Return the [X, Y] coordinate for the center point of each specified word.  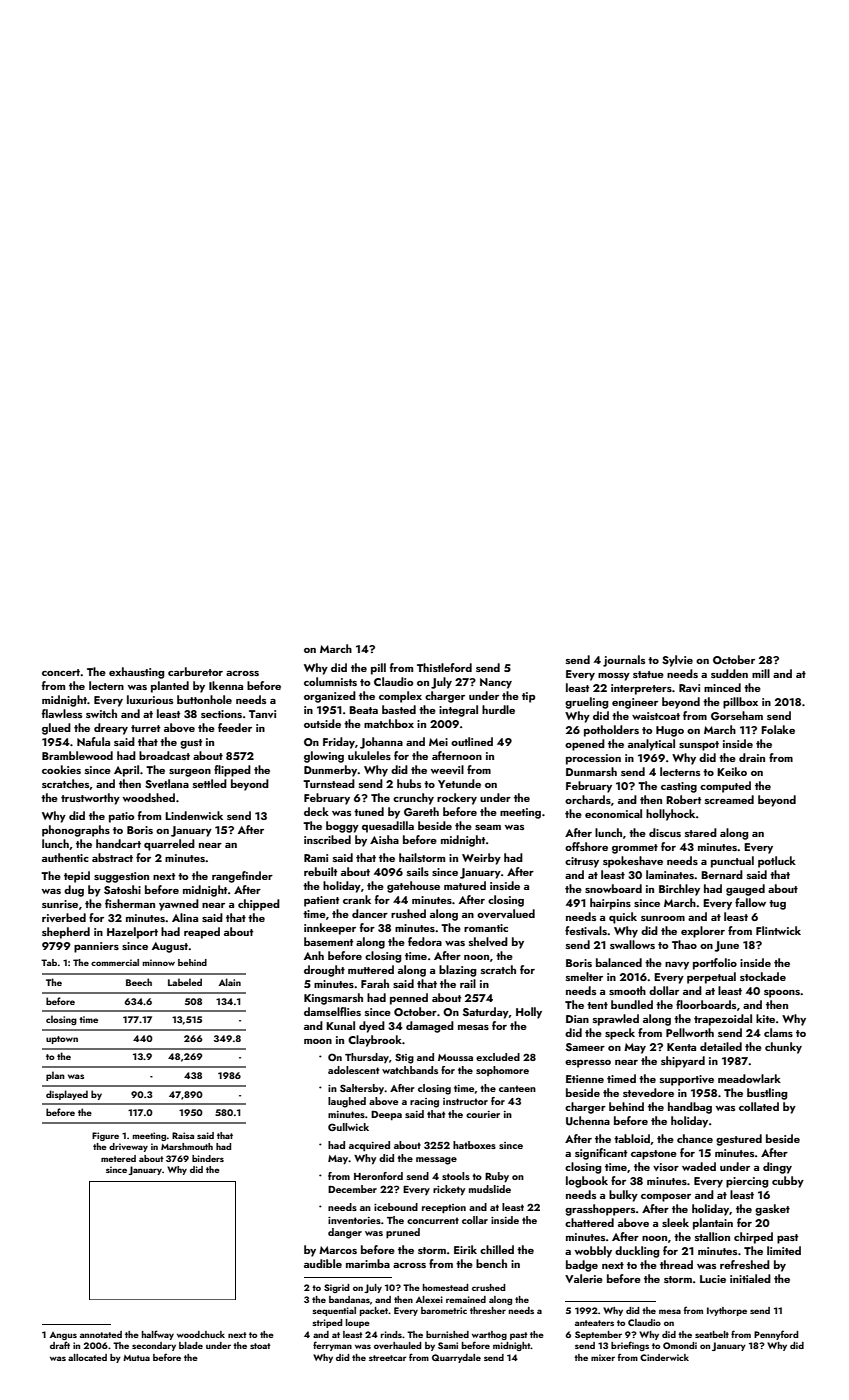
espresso [588, 1063]
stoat [260, 1346]
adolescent [353, 1070]
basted [399, 709]
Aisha [384, 839]
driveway [128, 1147]
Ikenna [226, 685]
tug [777, 905]
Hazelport [132, 933]
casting [679, 787]
